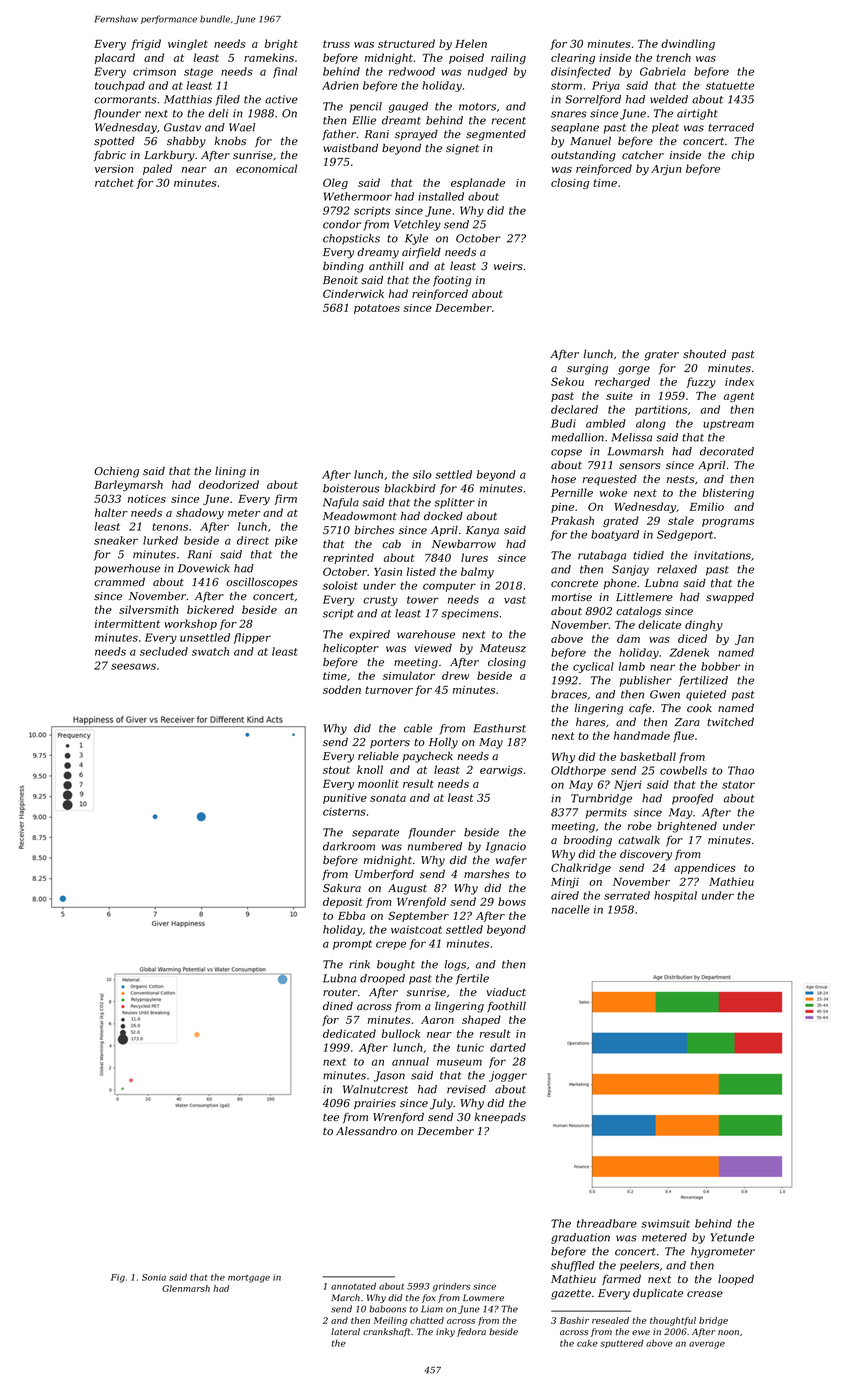 The image size is (849, 1400). What do you see at coordinates (409, 675) in the page?
I see `simulator` at bounding box center [409, 675].
